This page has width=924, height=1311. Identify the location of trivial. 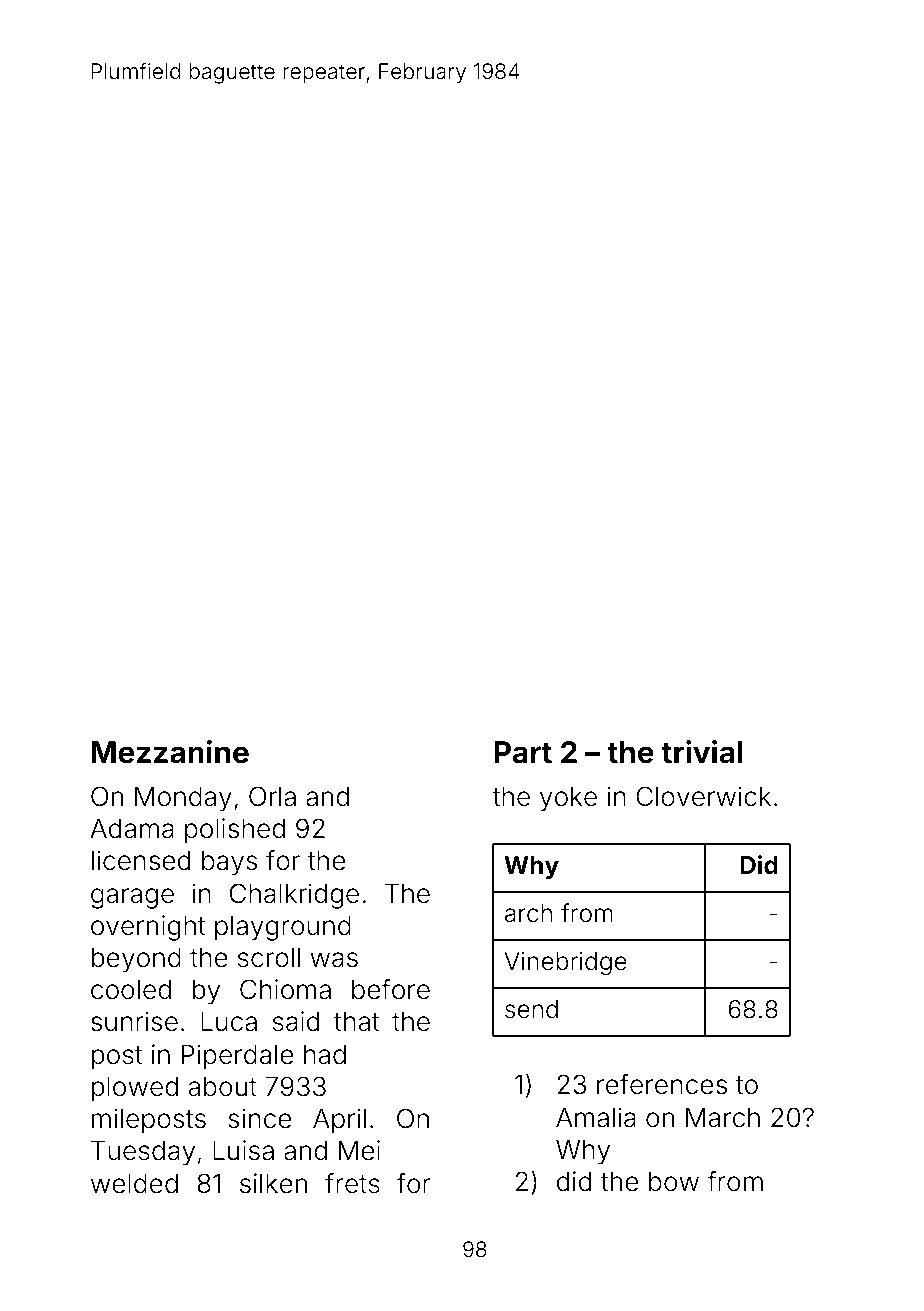
(702, 752).
